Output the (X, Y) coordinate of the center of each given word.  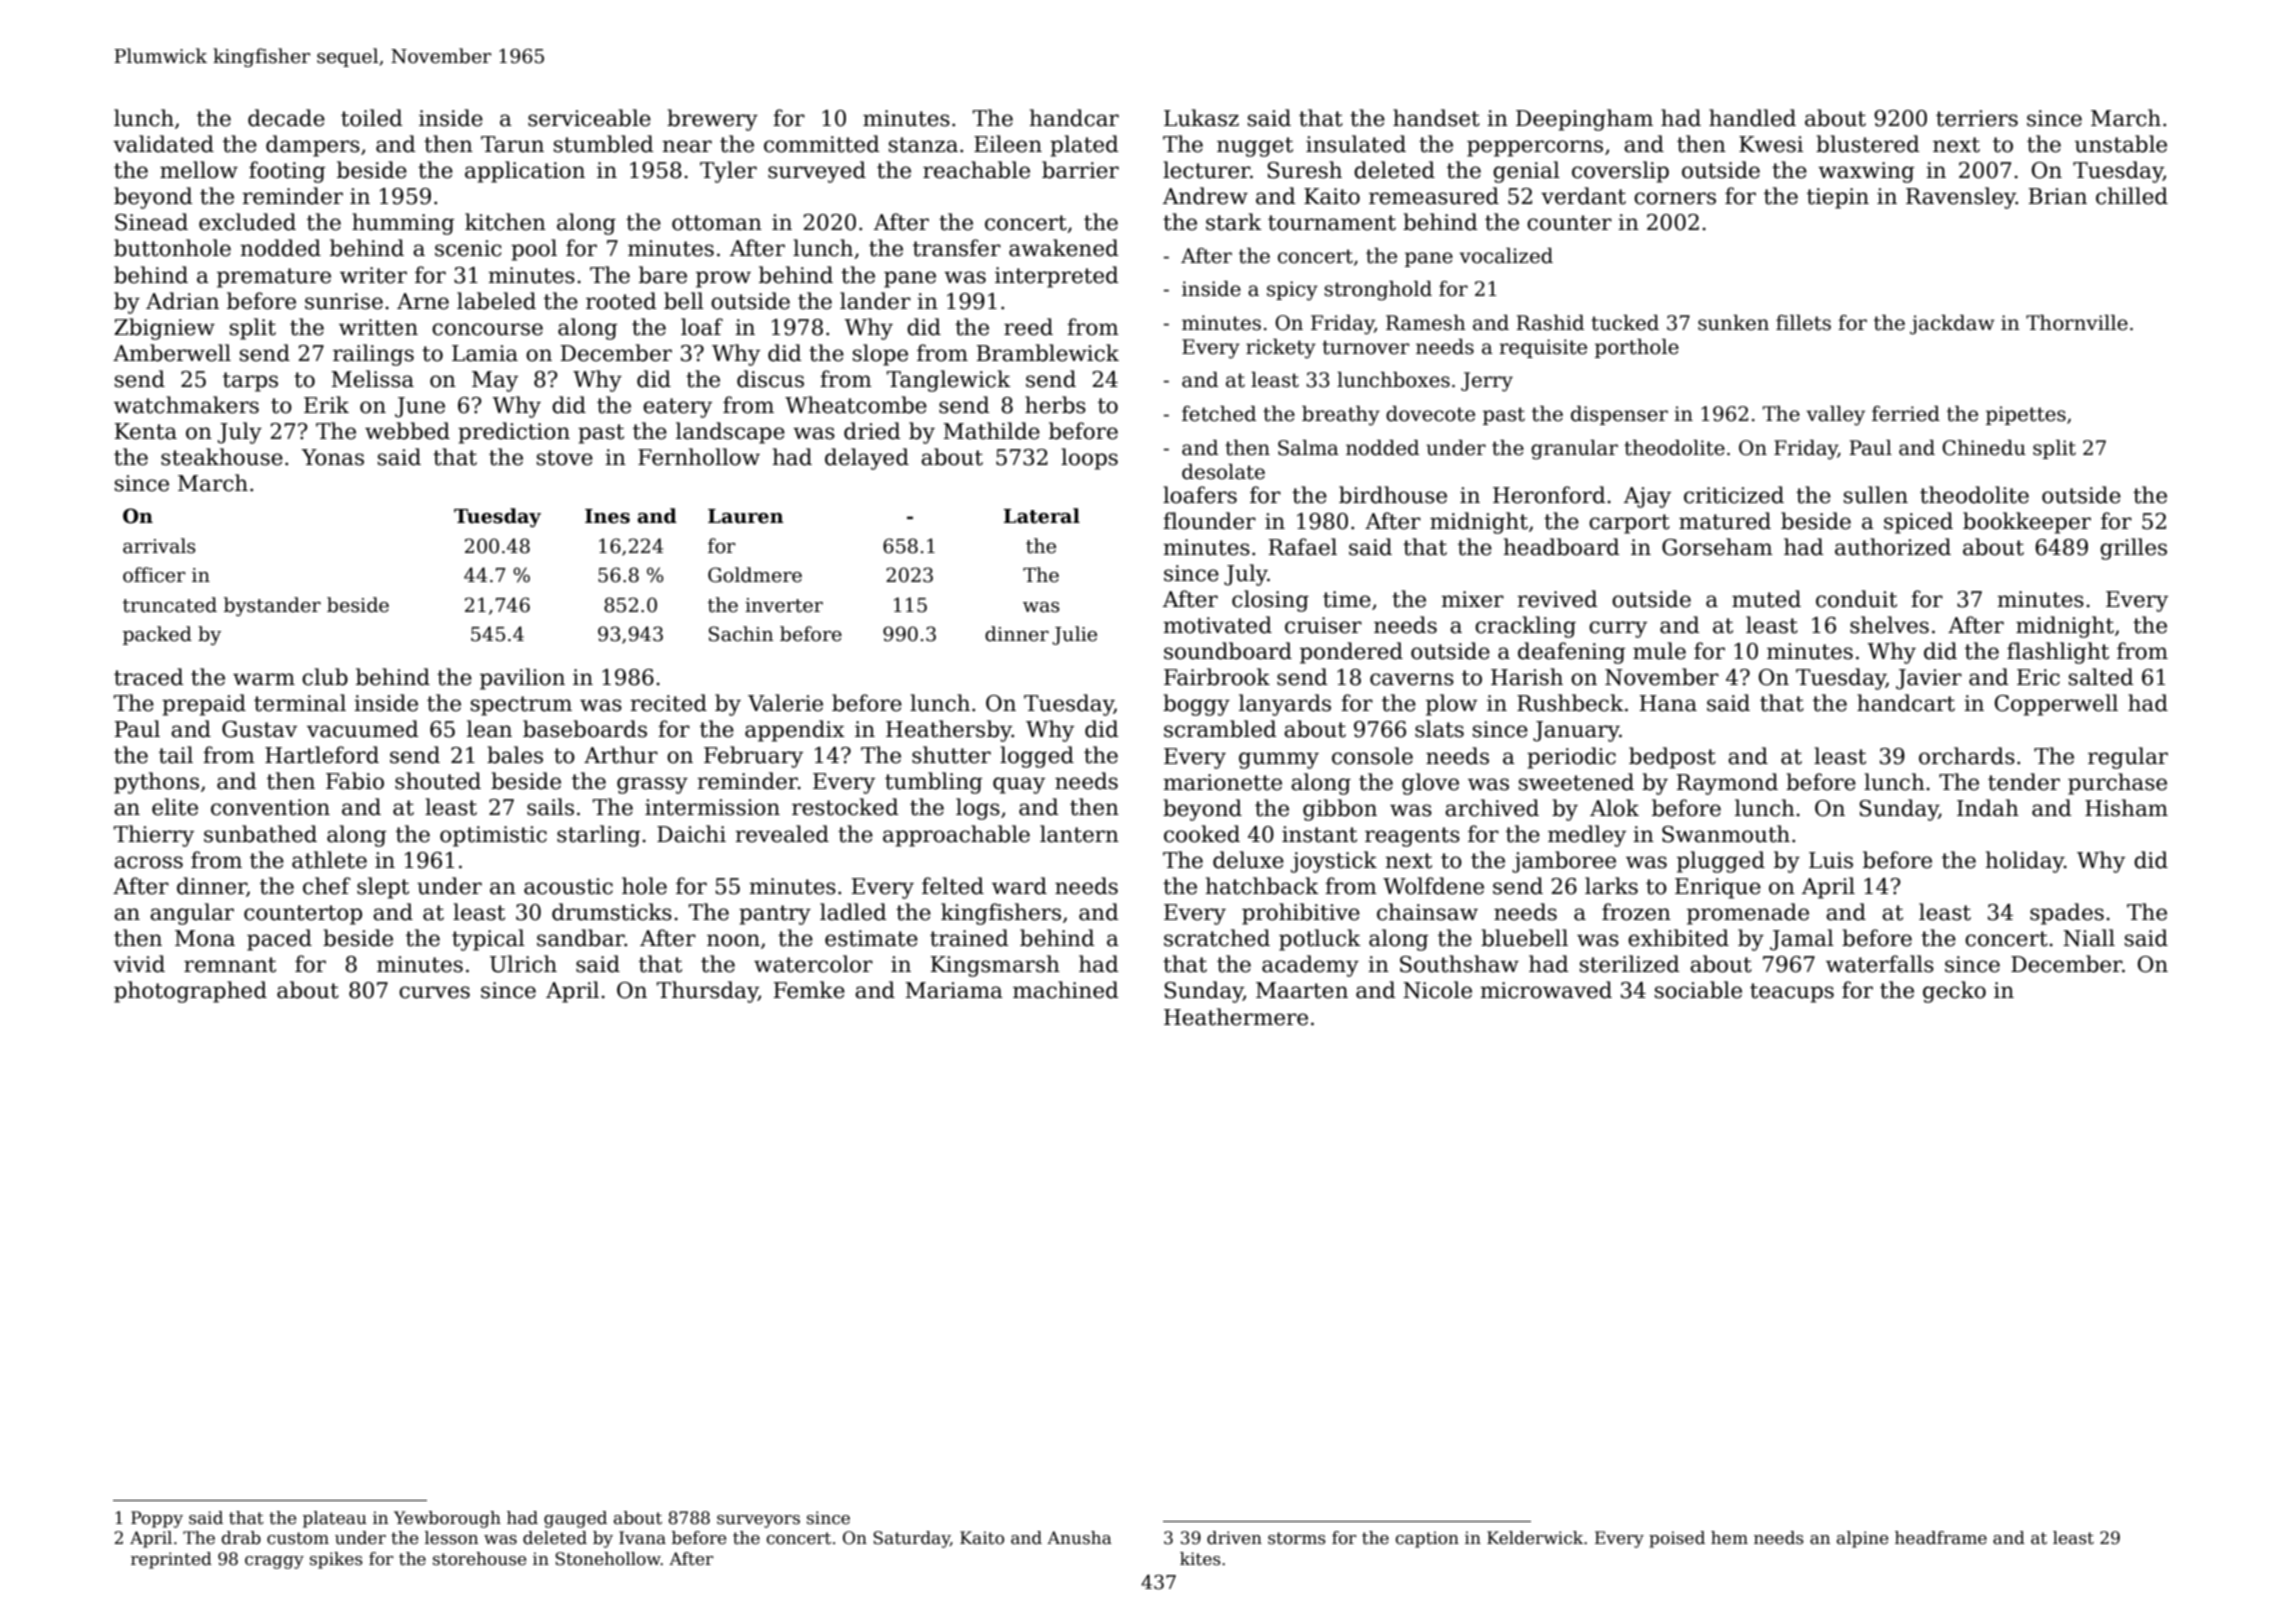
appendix (795, 731)
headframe (1941, 1538)
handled (1752, 118)
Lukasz (1201, 118)
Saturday (911, 1539)
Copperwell (2056, 705)
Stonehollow (608, 1559)
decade (286, 118)
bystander (272, 606)
